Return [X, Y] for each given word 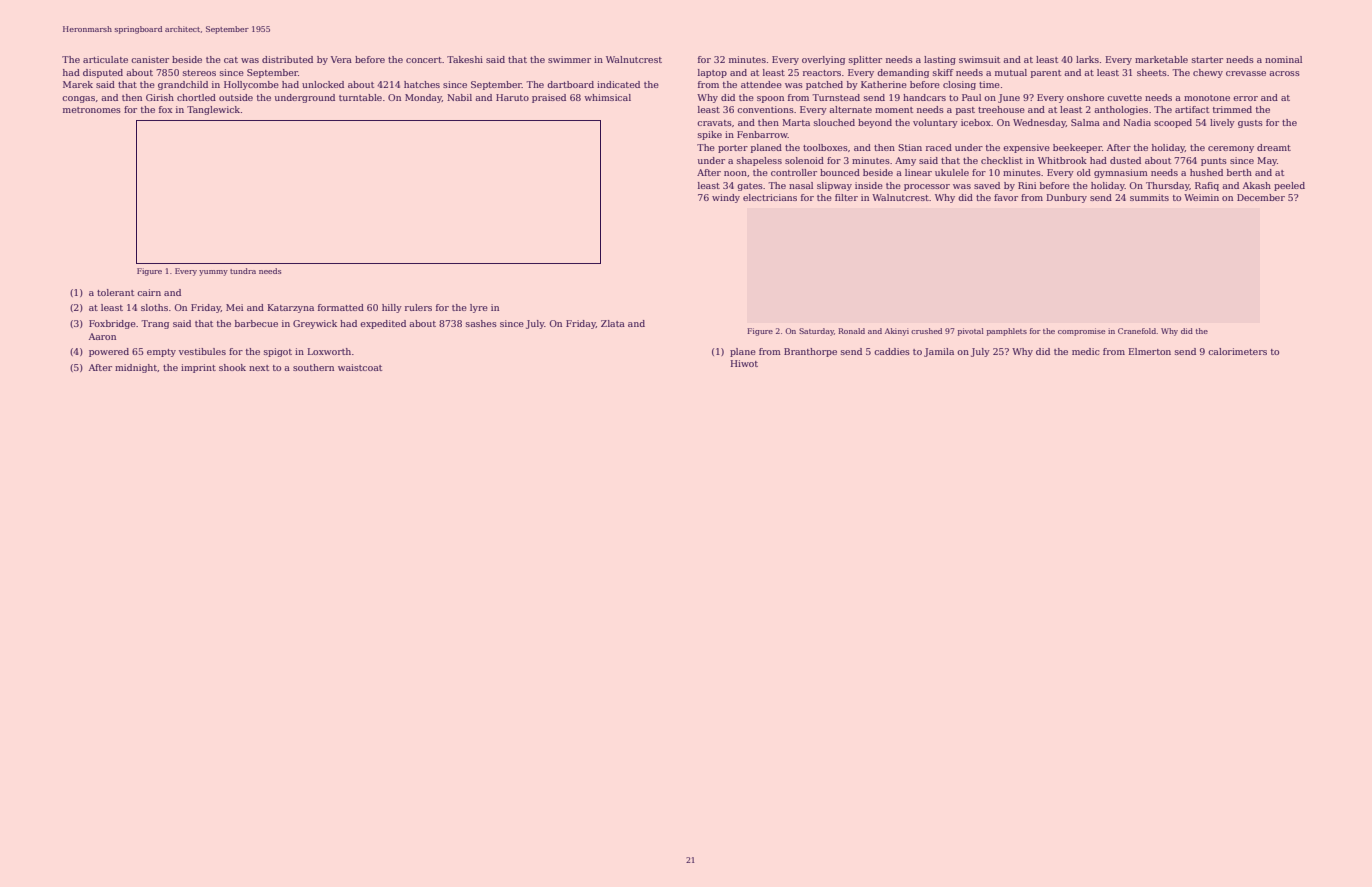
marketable [1161, 59]
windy [726, 198]
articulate [105, 59]
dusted [1125, 160]
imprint [198, 368]
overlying [823, 60]
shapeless [759, 161]
